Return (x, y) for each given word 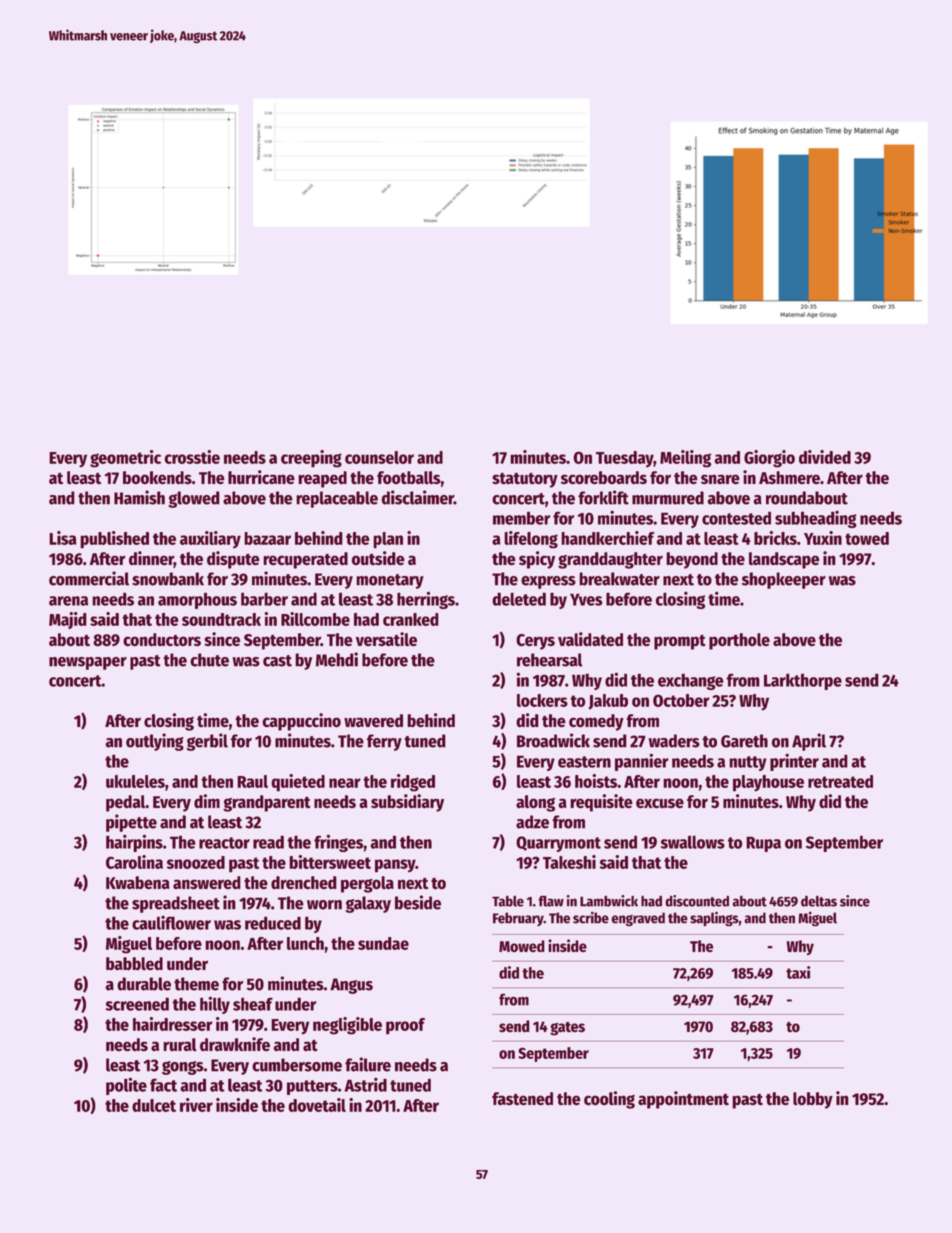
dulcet (154, 1105)
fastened (522, 1099)
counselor (379, 457)
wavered (373, 721)
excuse (660, 803)
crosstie (192, 457)
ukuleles (135, 781)
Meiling (685, 459)
